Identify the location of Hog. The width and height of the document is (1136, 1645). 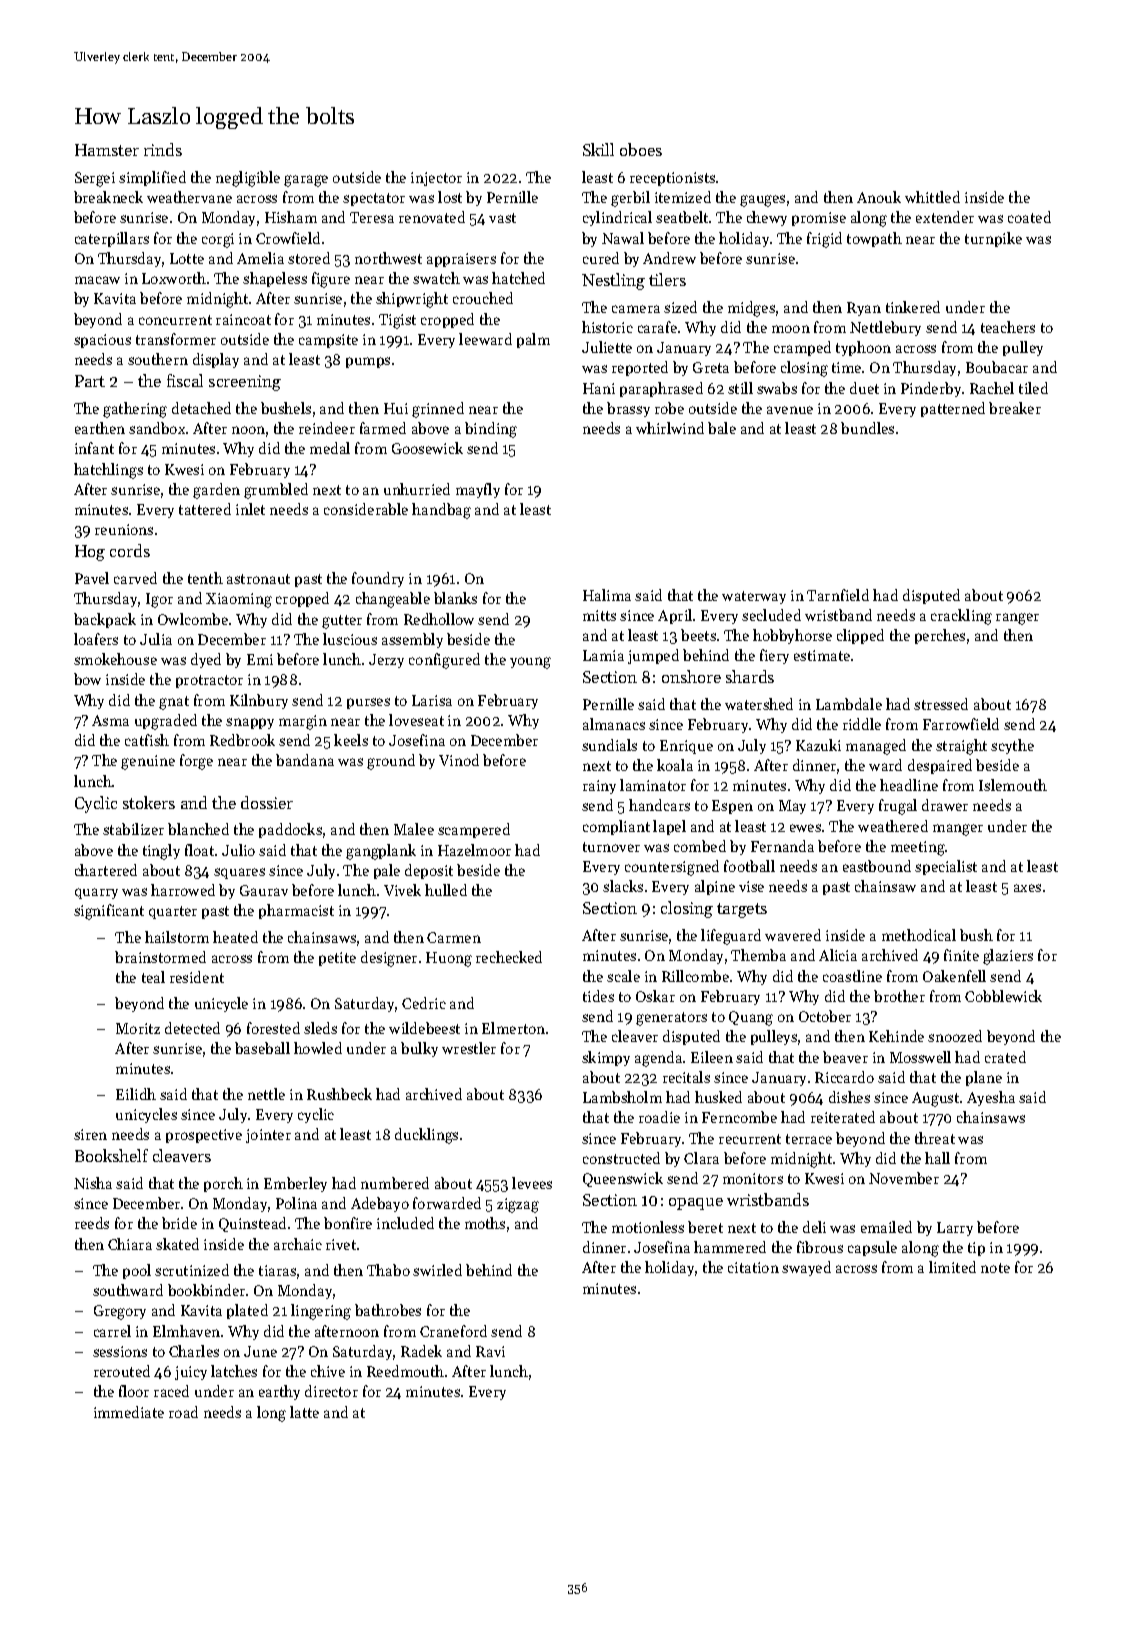
(90, 553).
